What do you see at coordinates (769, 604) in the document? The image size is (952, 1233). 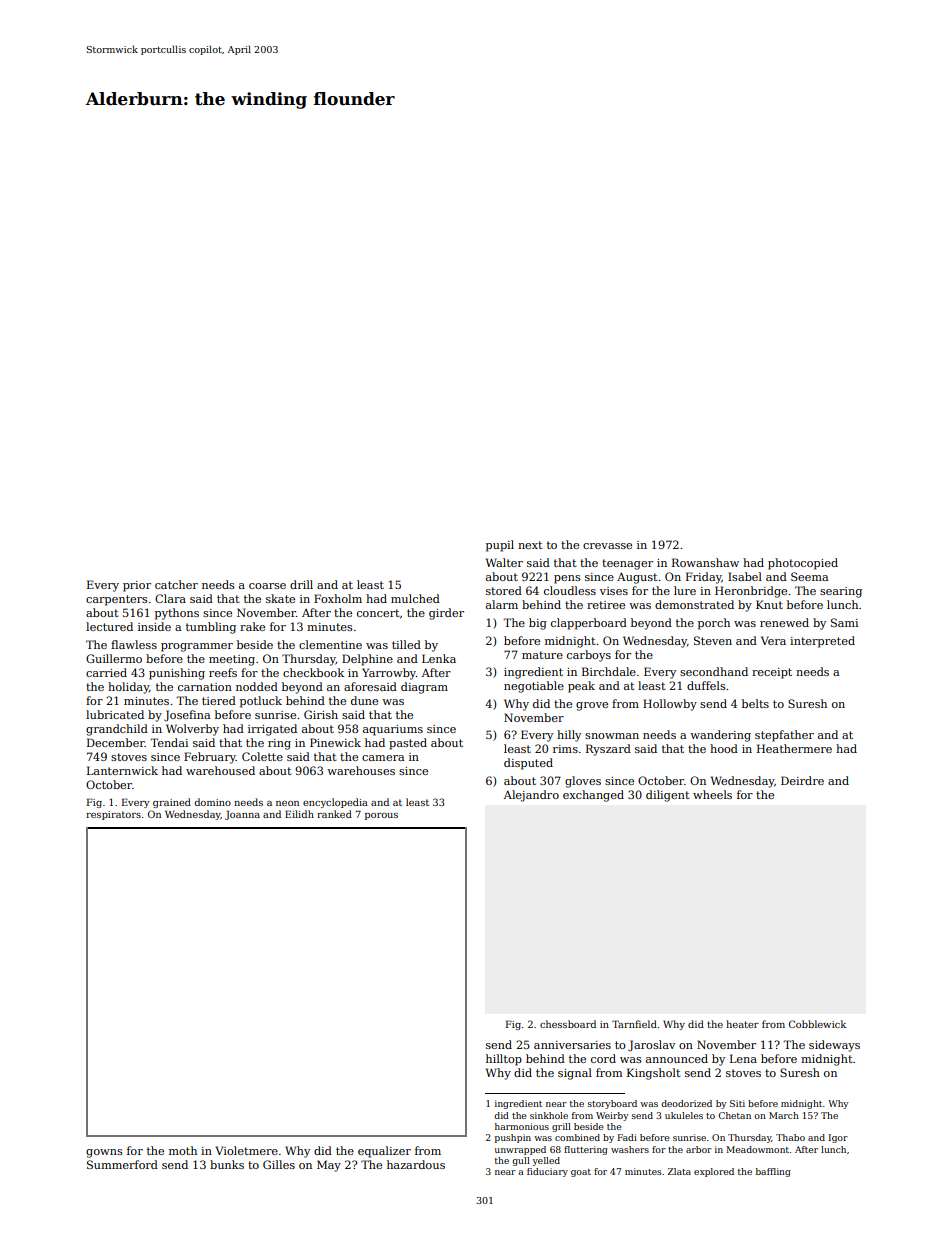 I see `Knut` at bounding box center [769, 604].
